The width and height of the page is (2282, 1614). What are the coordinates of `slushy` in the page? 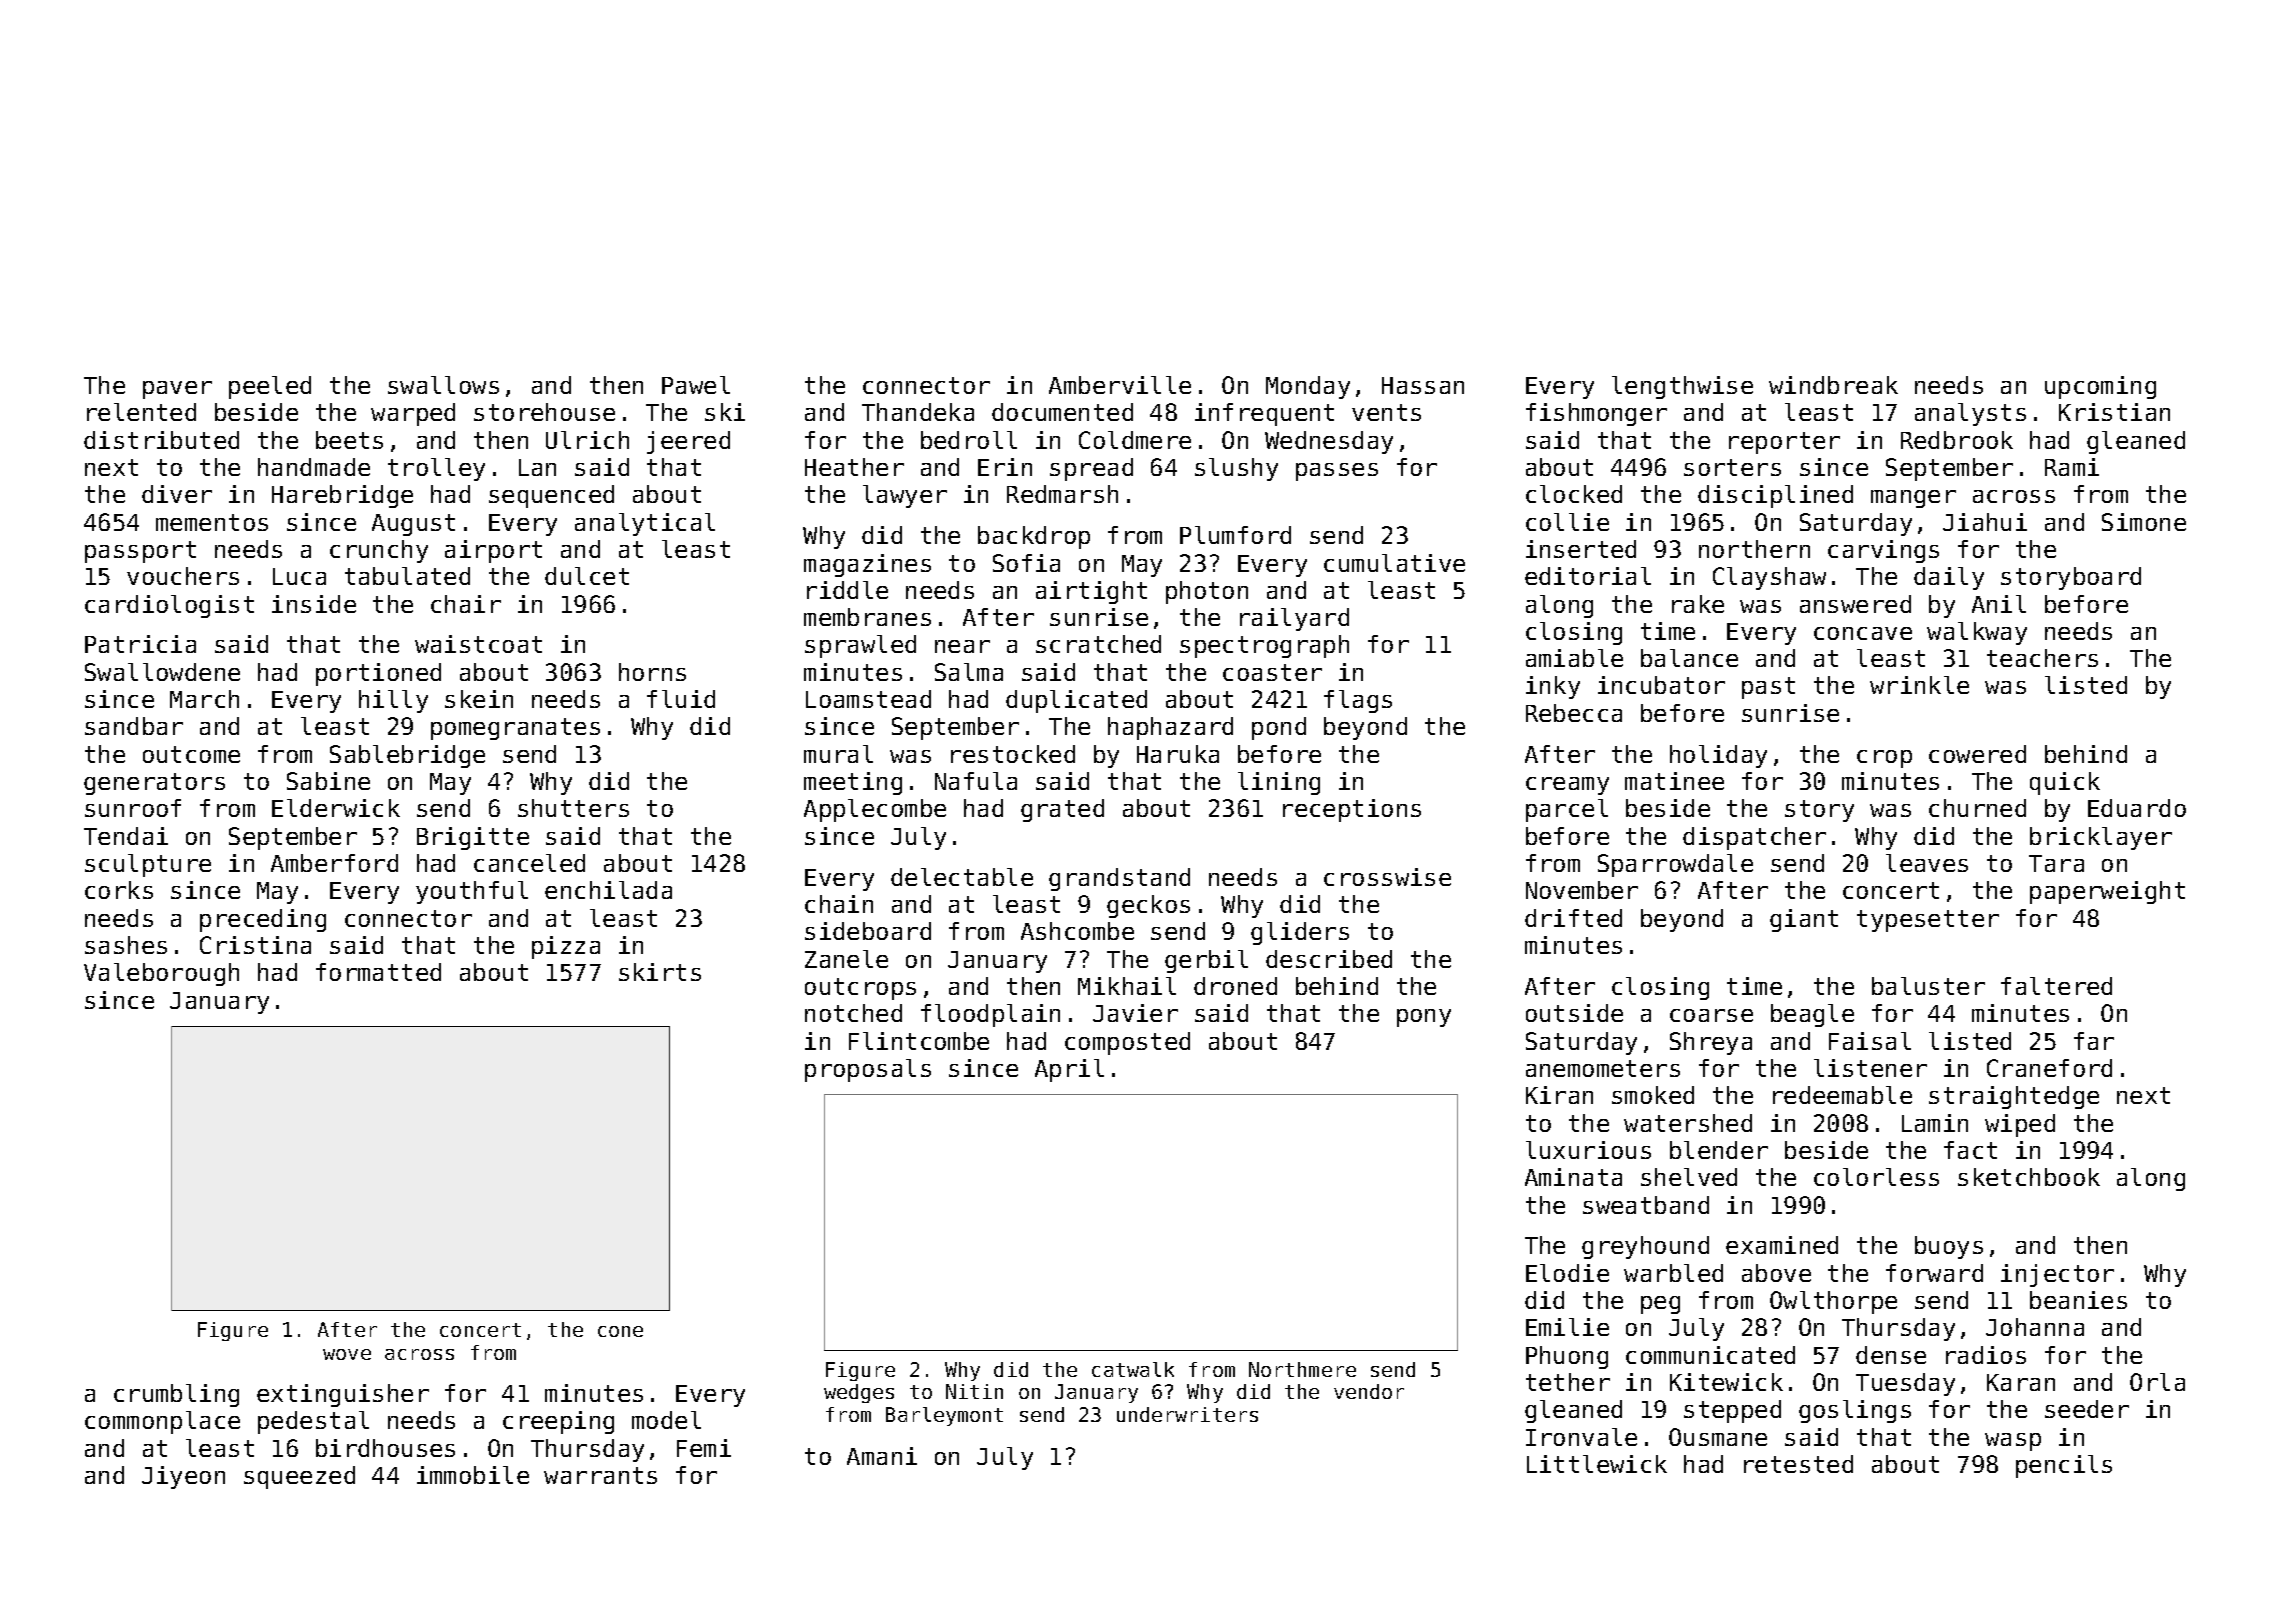 It's located at (1236, 469).
